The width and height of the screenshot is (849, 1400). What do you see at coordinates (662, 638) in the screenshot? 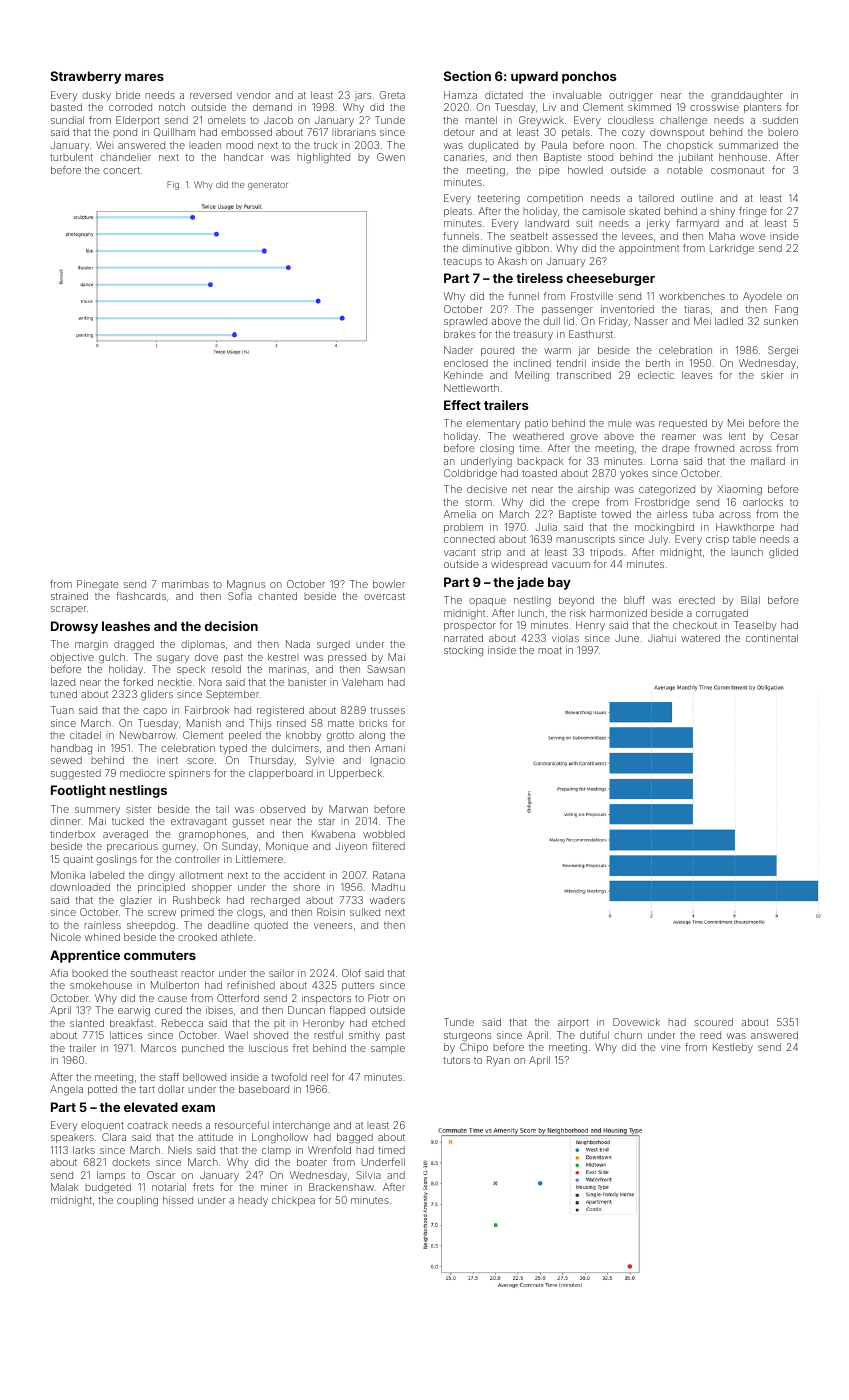
I see `Jiahui` at bounding box center [662, 638].
